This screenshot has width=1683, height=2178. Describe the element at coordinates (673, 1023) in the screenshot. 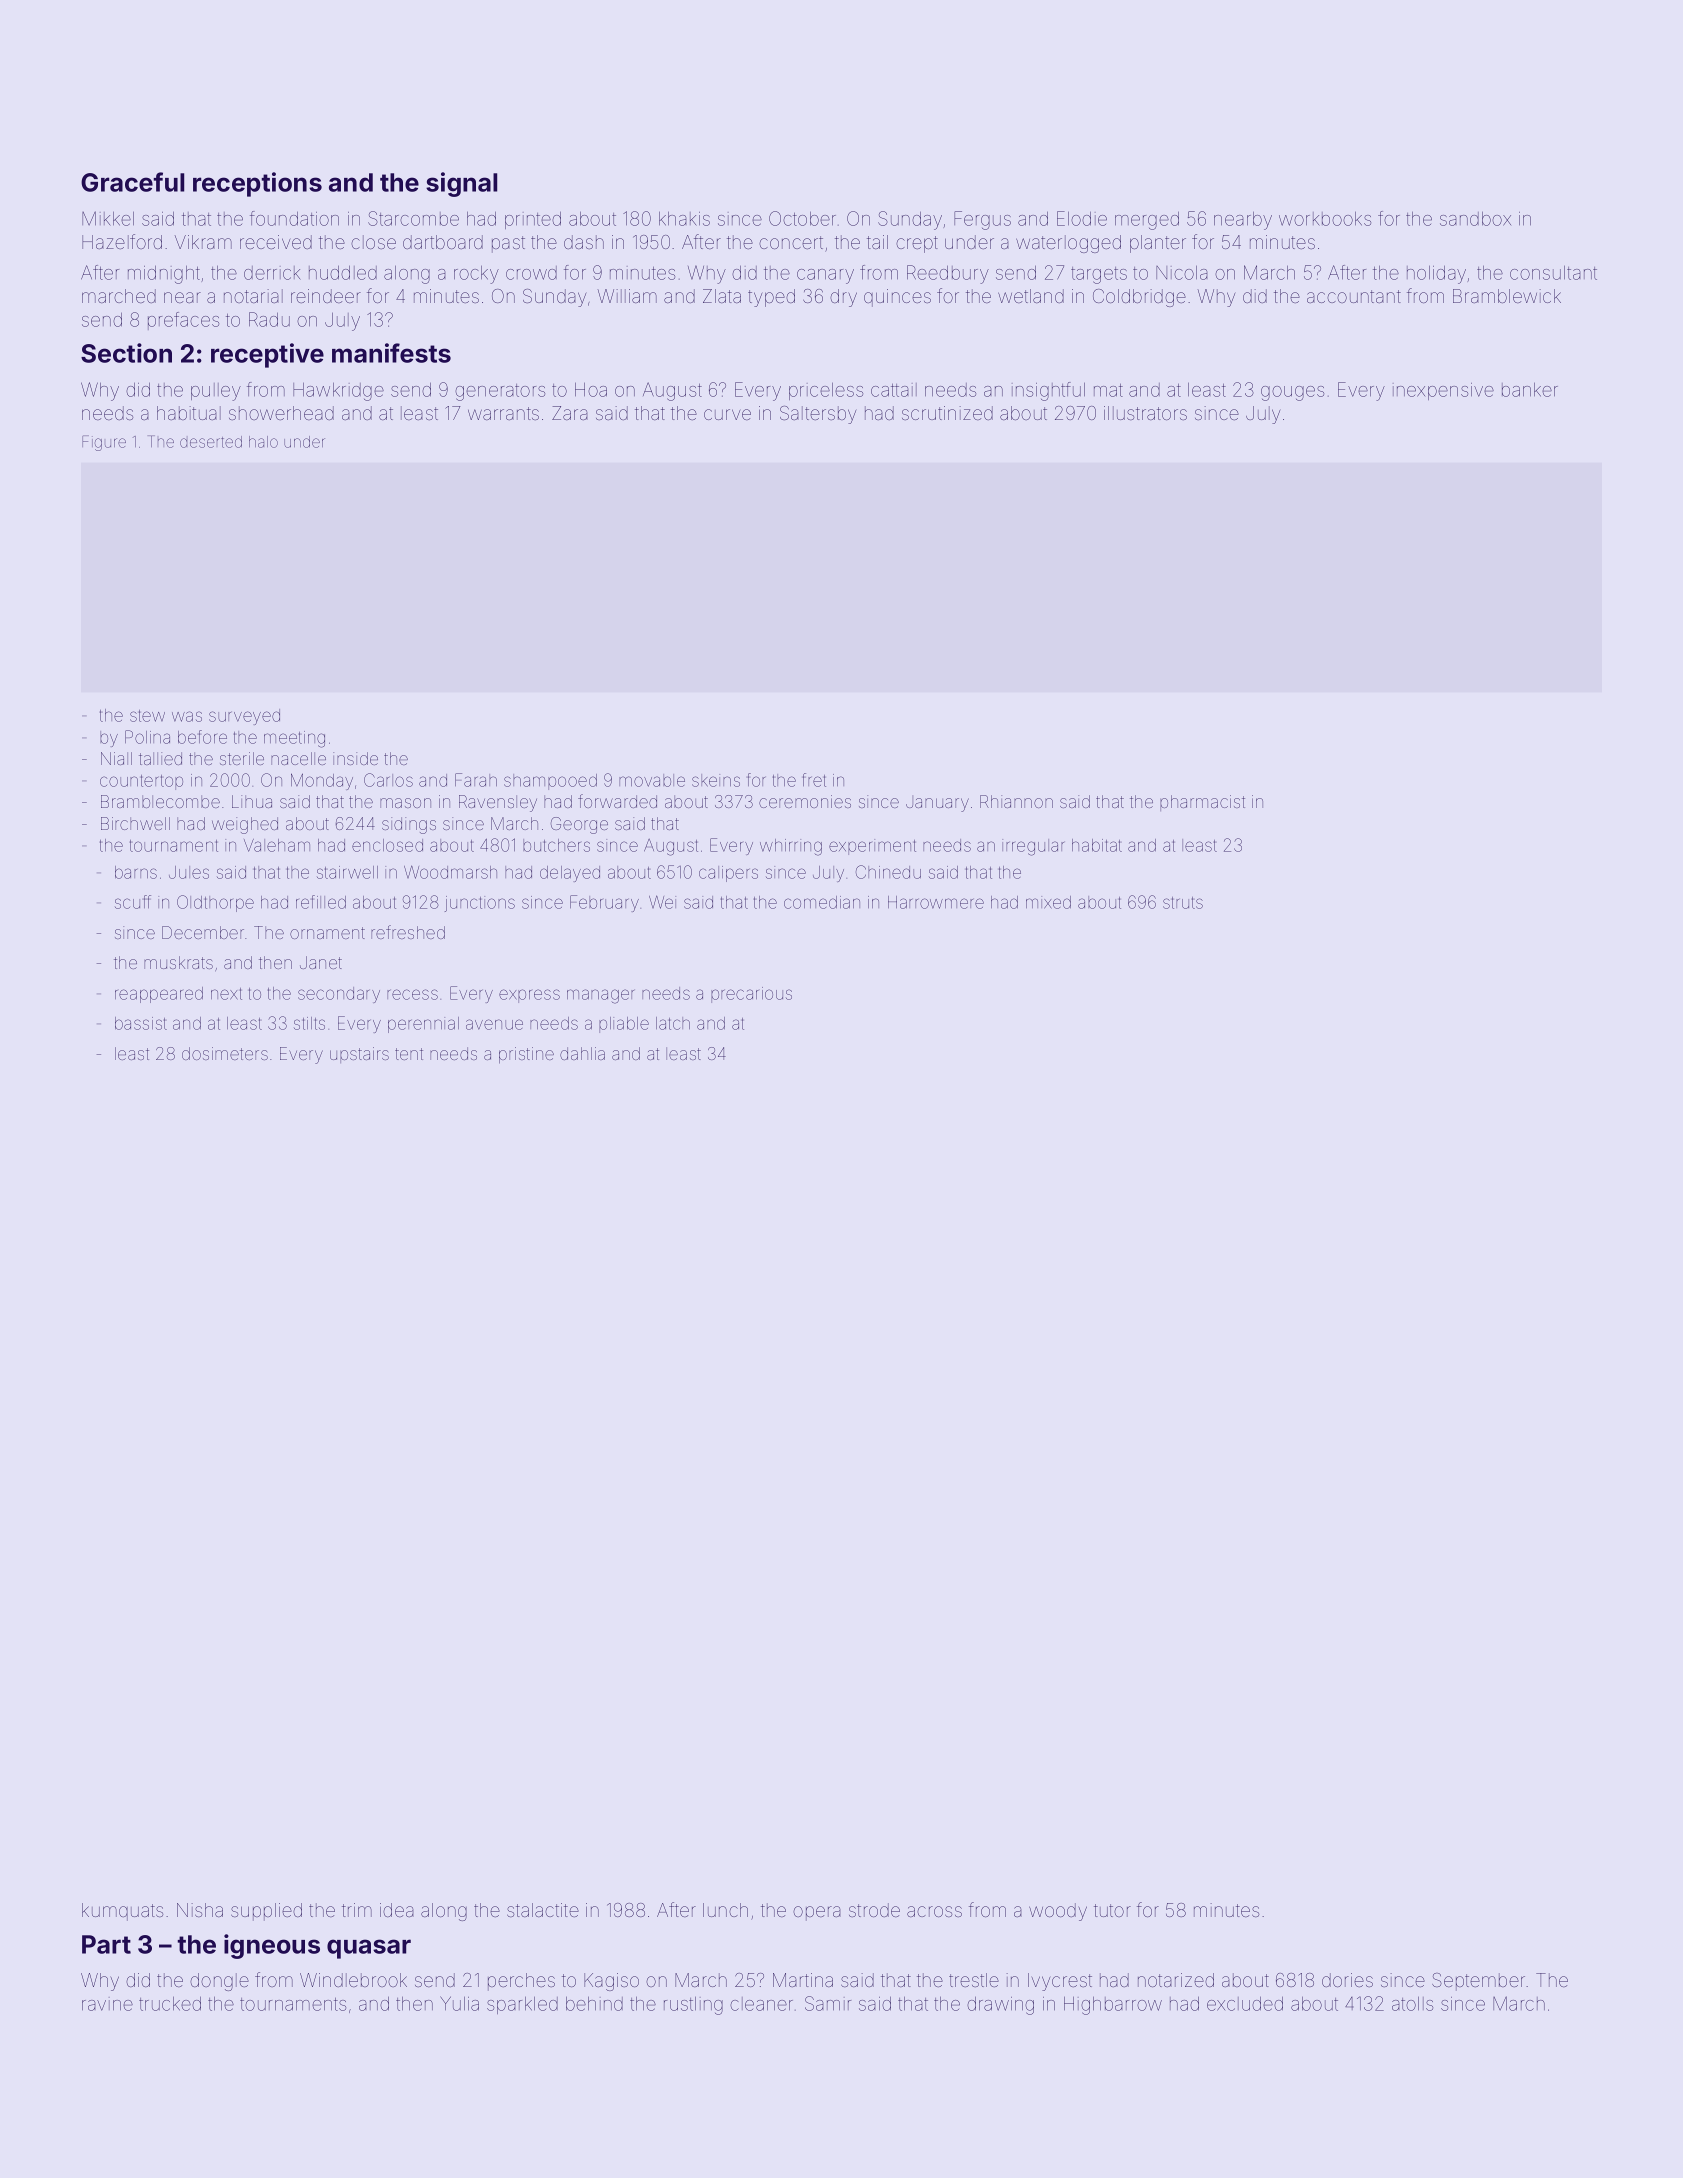

I see `latch` at that location.
